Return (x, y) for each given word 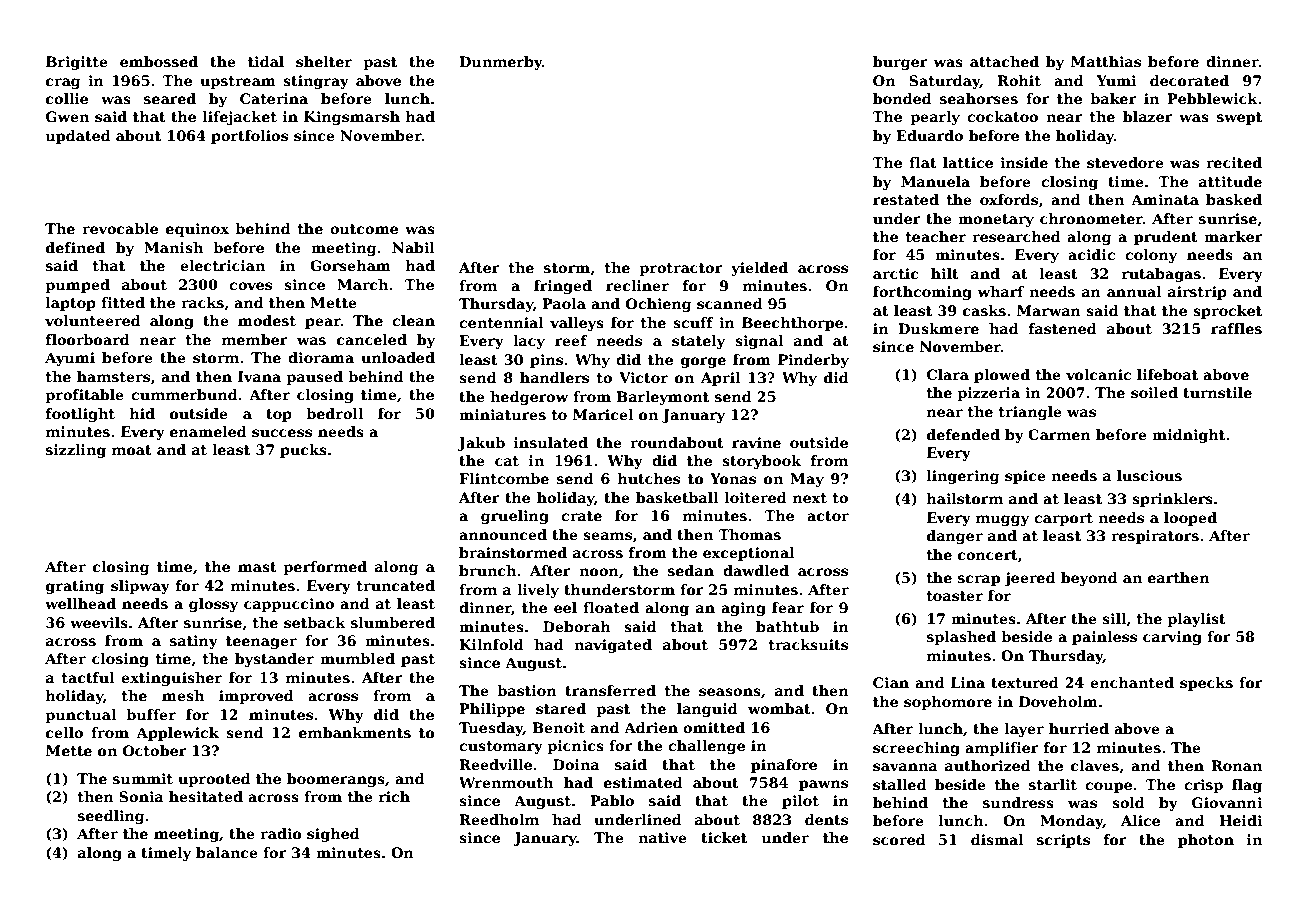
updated (78, 137)
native (662, 837)
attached (1004, 61)
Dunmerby (500, 63)
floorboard (88, 339)
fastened (1063, 328)
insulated (551, 442)
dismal (997, 839)
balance (227, 852)
